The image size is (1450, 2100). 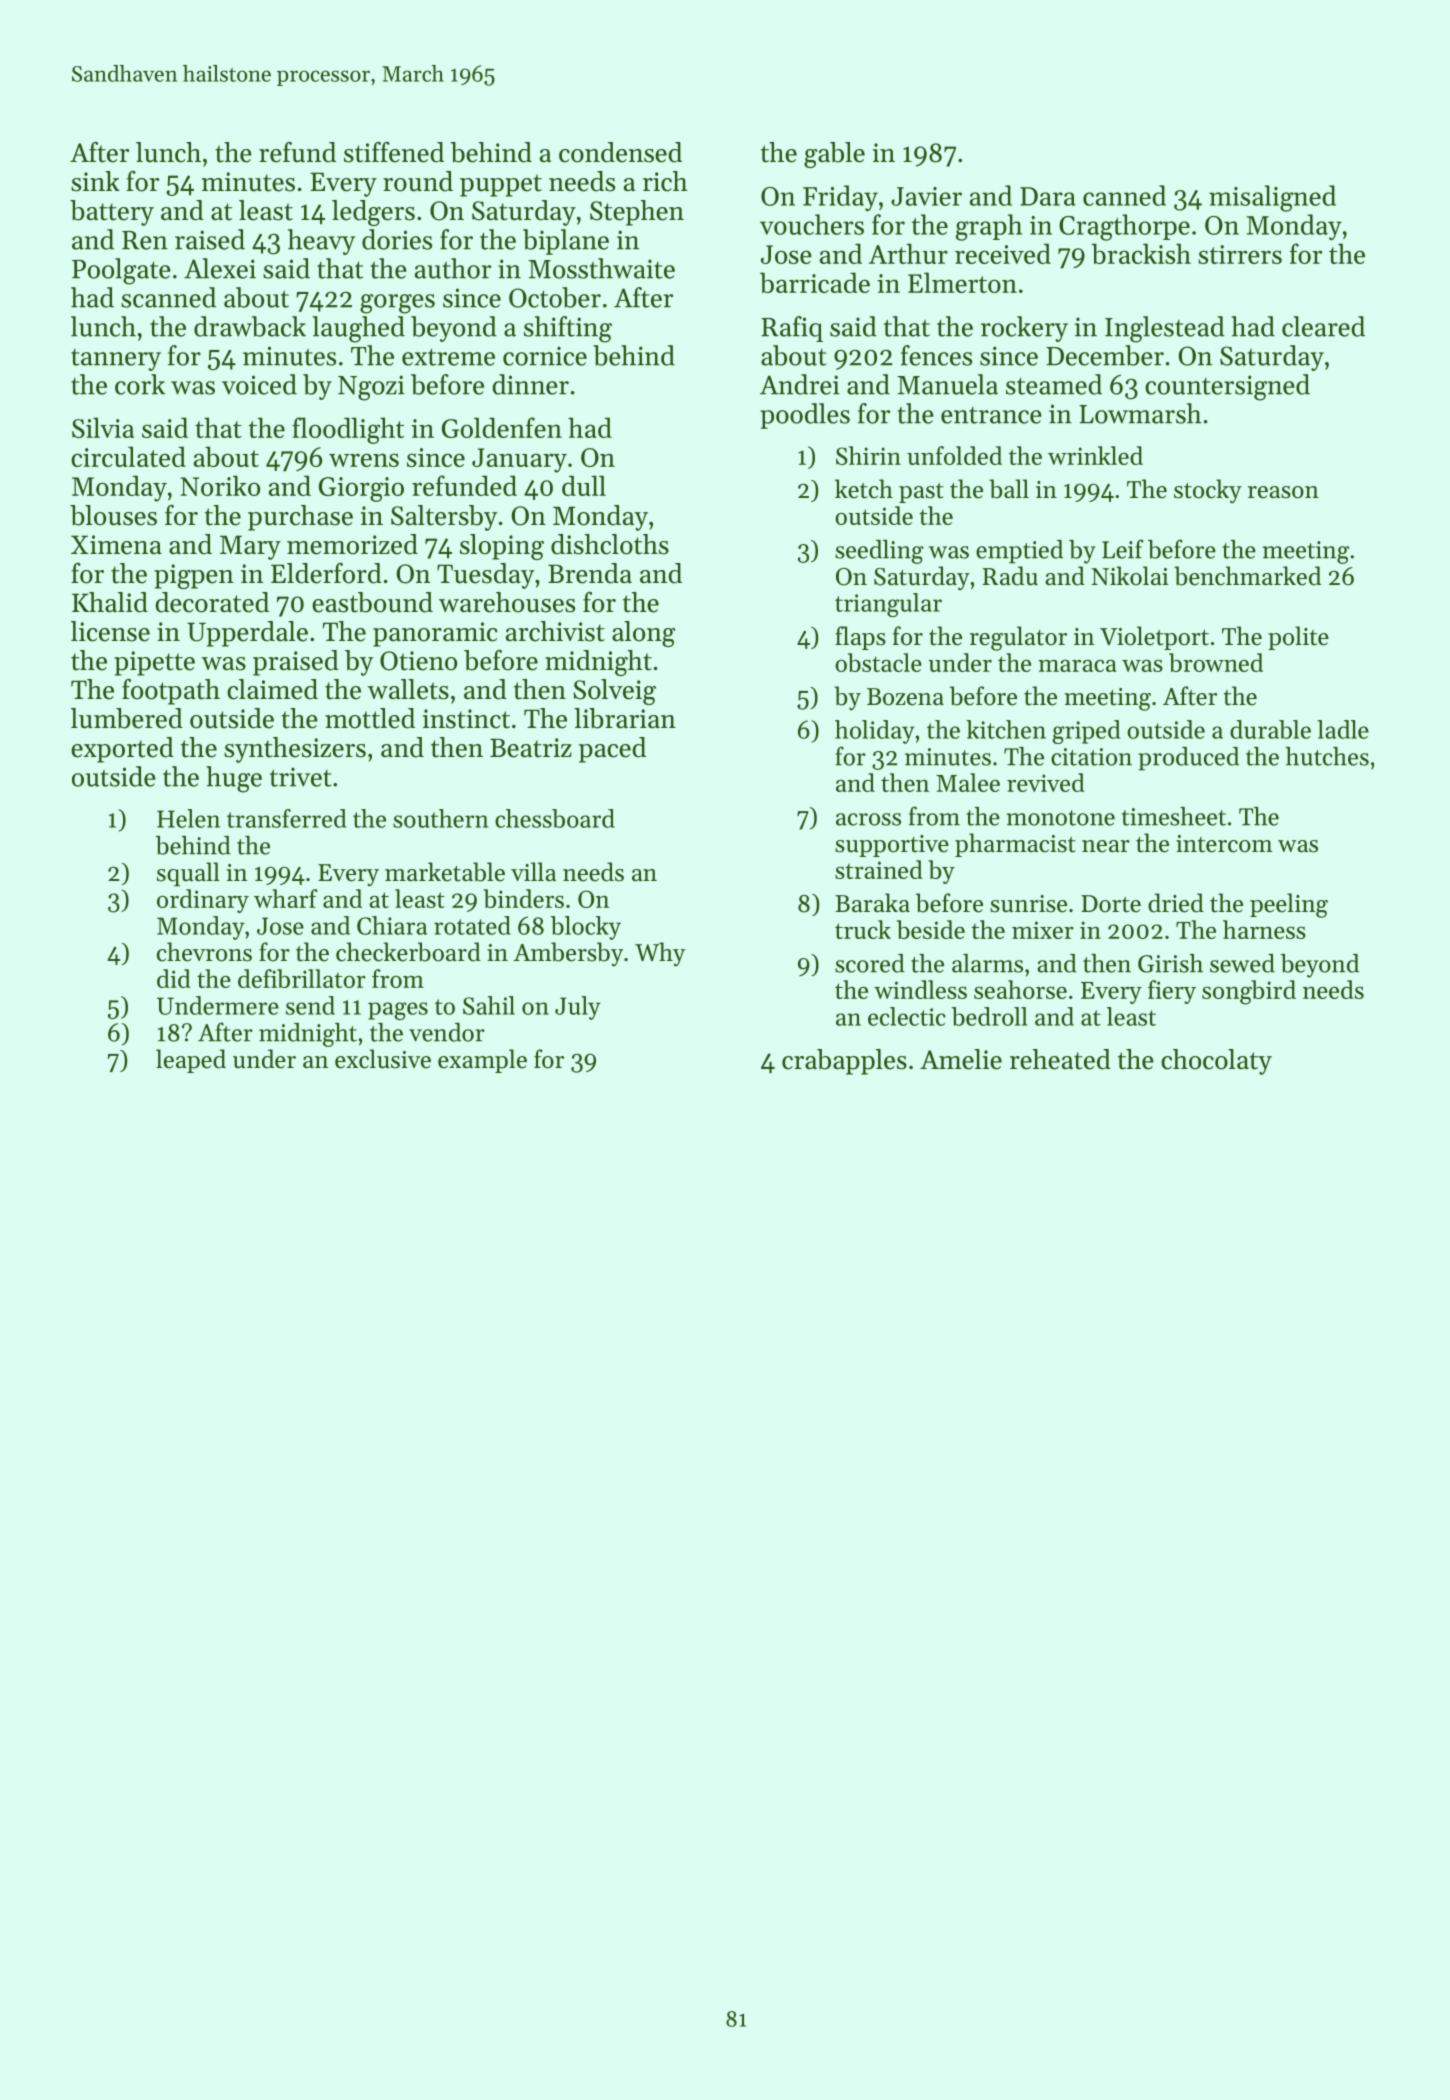 I want to click on example, so click(x=482, y=1061).
